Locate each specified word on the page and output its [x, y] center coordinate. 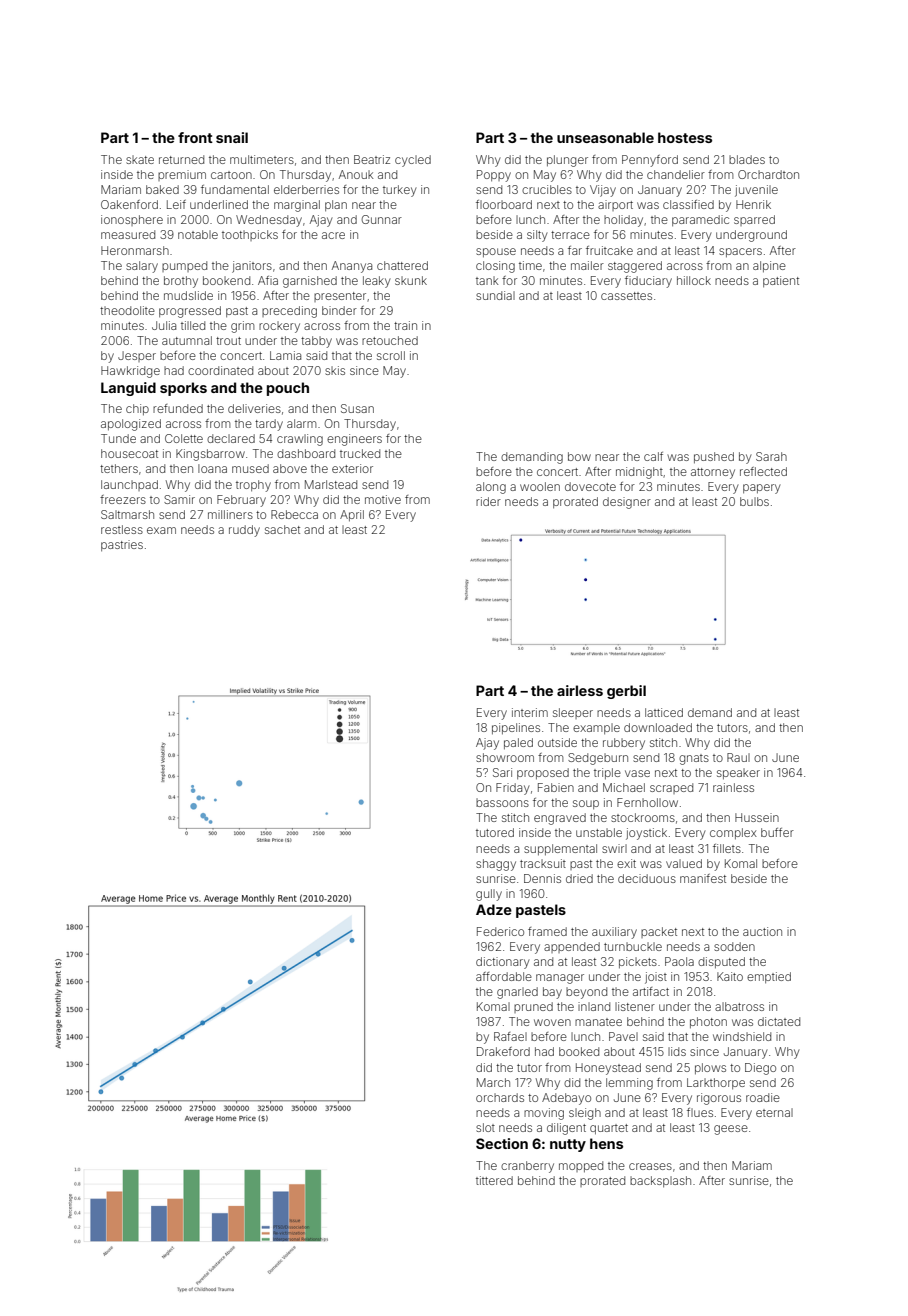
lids [677, 1051]
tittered [494, 1180]
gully [489, 895]
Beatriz [372, 159]
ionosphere [132, 220]
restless [122, 529]
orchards [500, 1097]
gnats [694, 759]
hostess [685, 137]
